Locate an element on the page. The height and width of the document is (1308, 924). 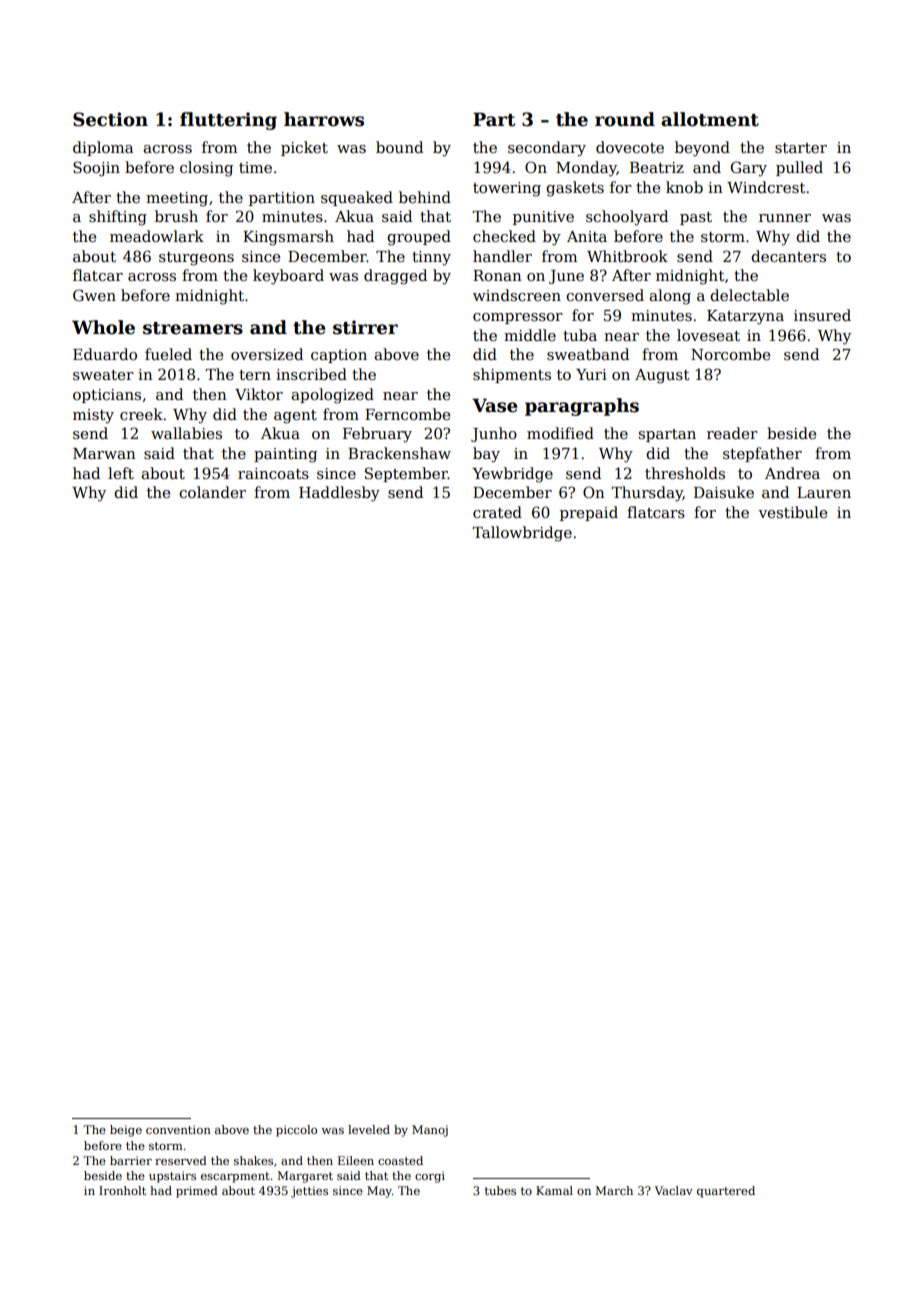
quartered is located at coordinates (726, 1192).
